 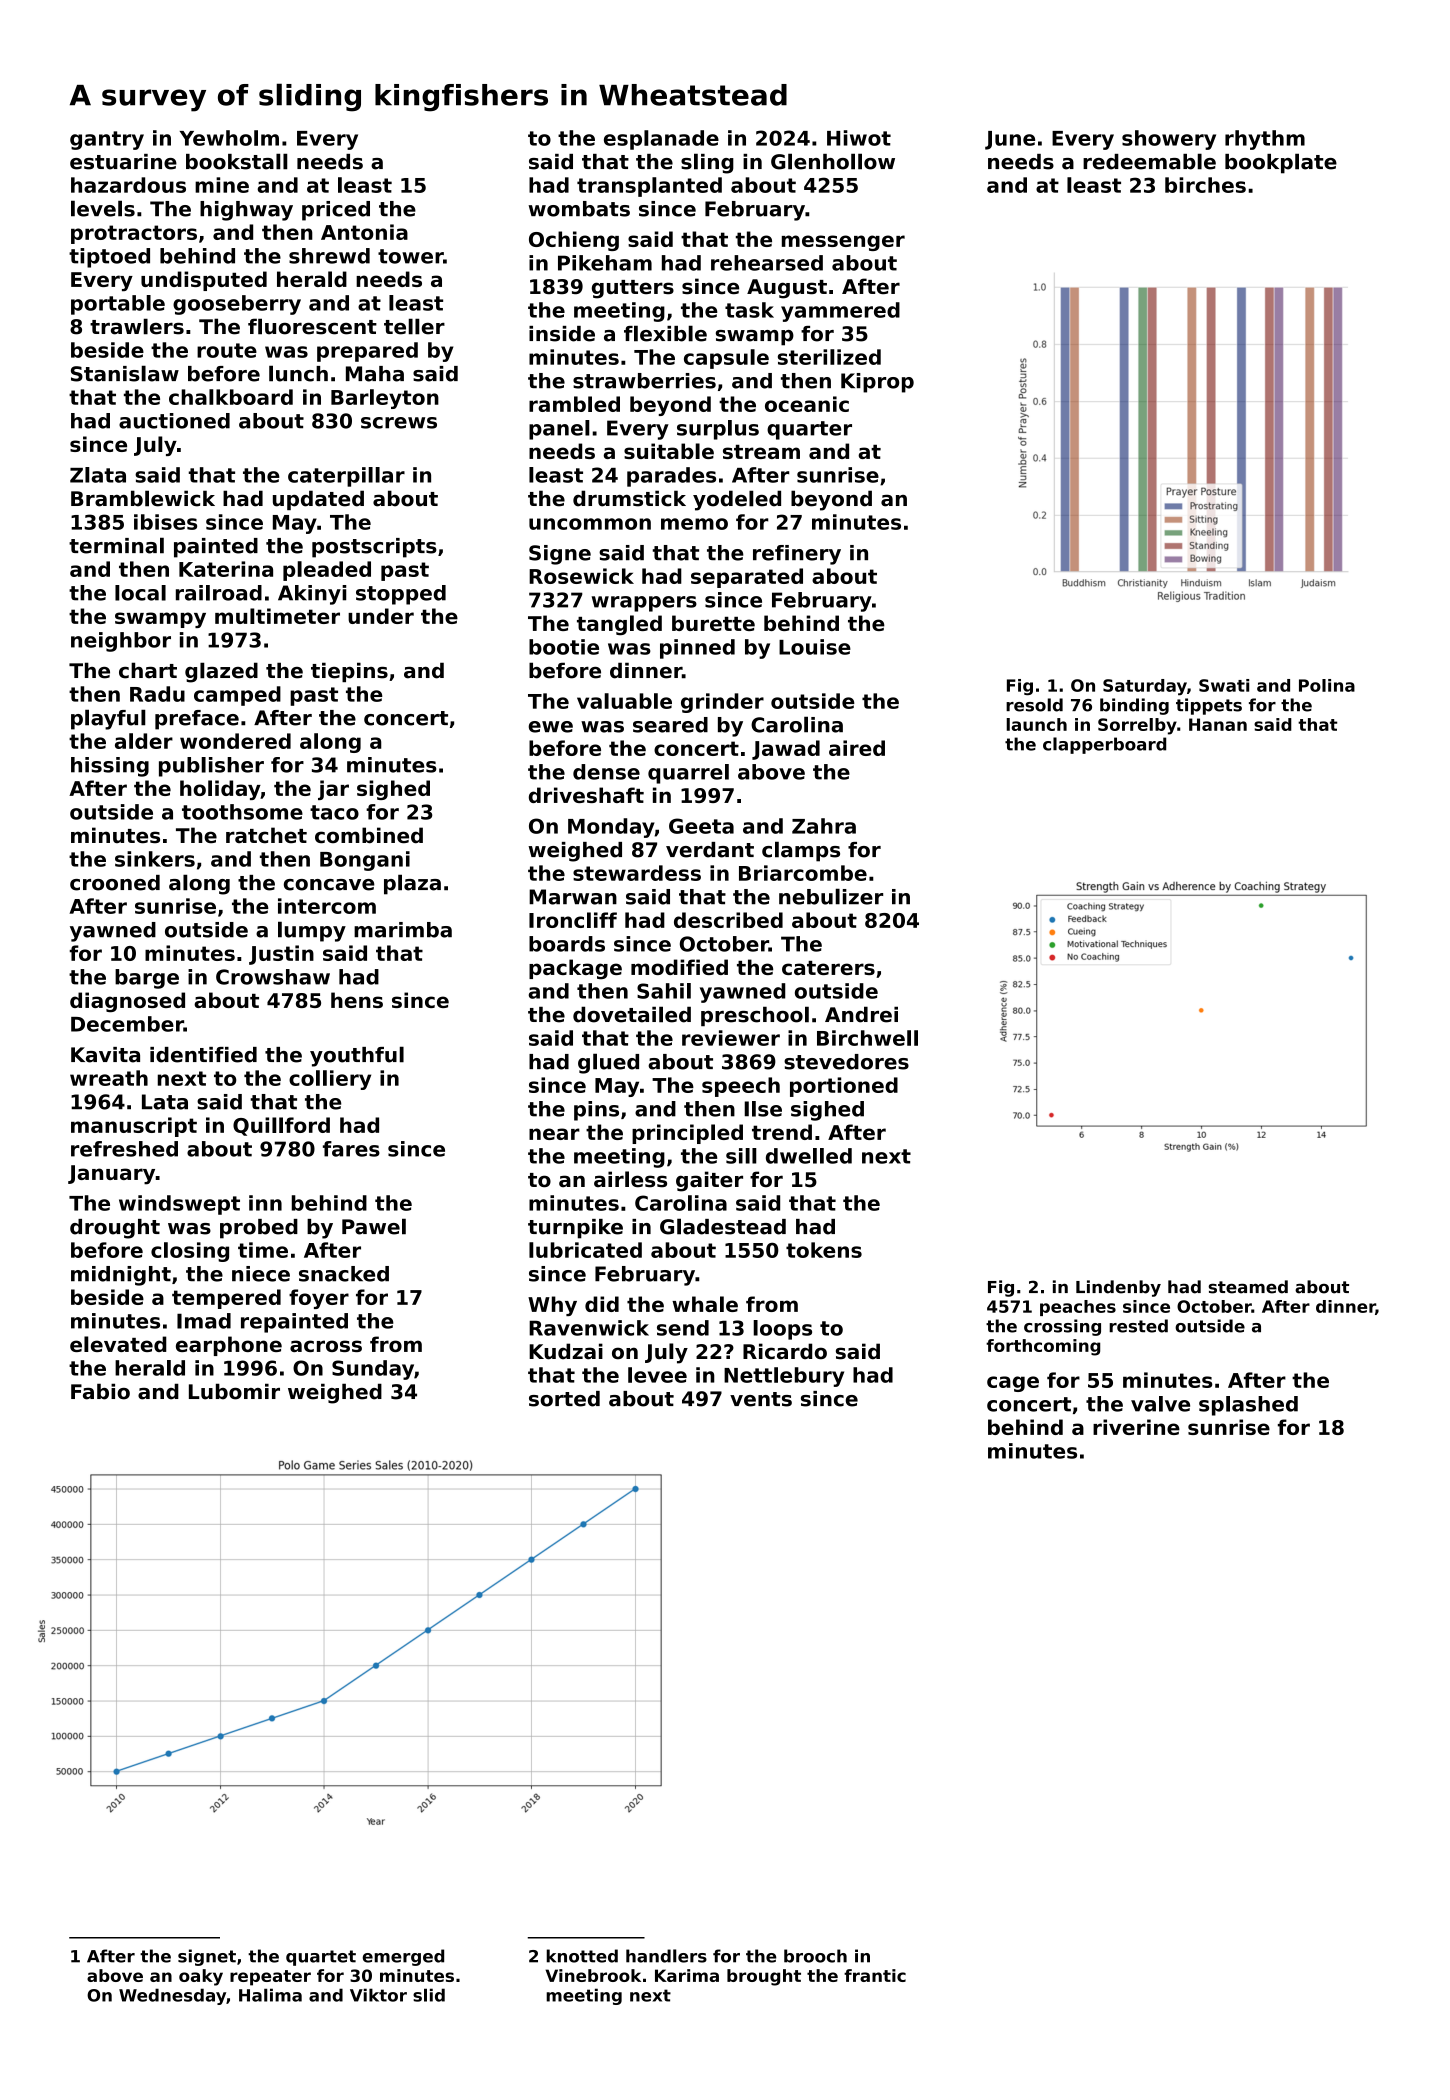 What do you see at coordinates (1013, 1384) in the screenshot?
I see `cage` at bounding box center [1013, 1384].
